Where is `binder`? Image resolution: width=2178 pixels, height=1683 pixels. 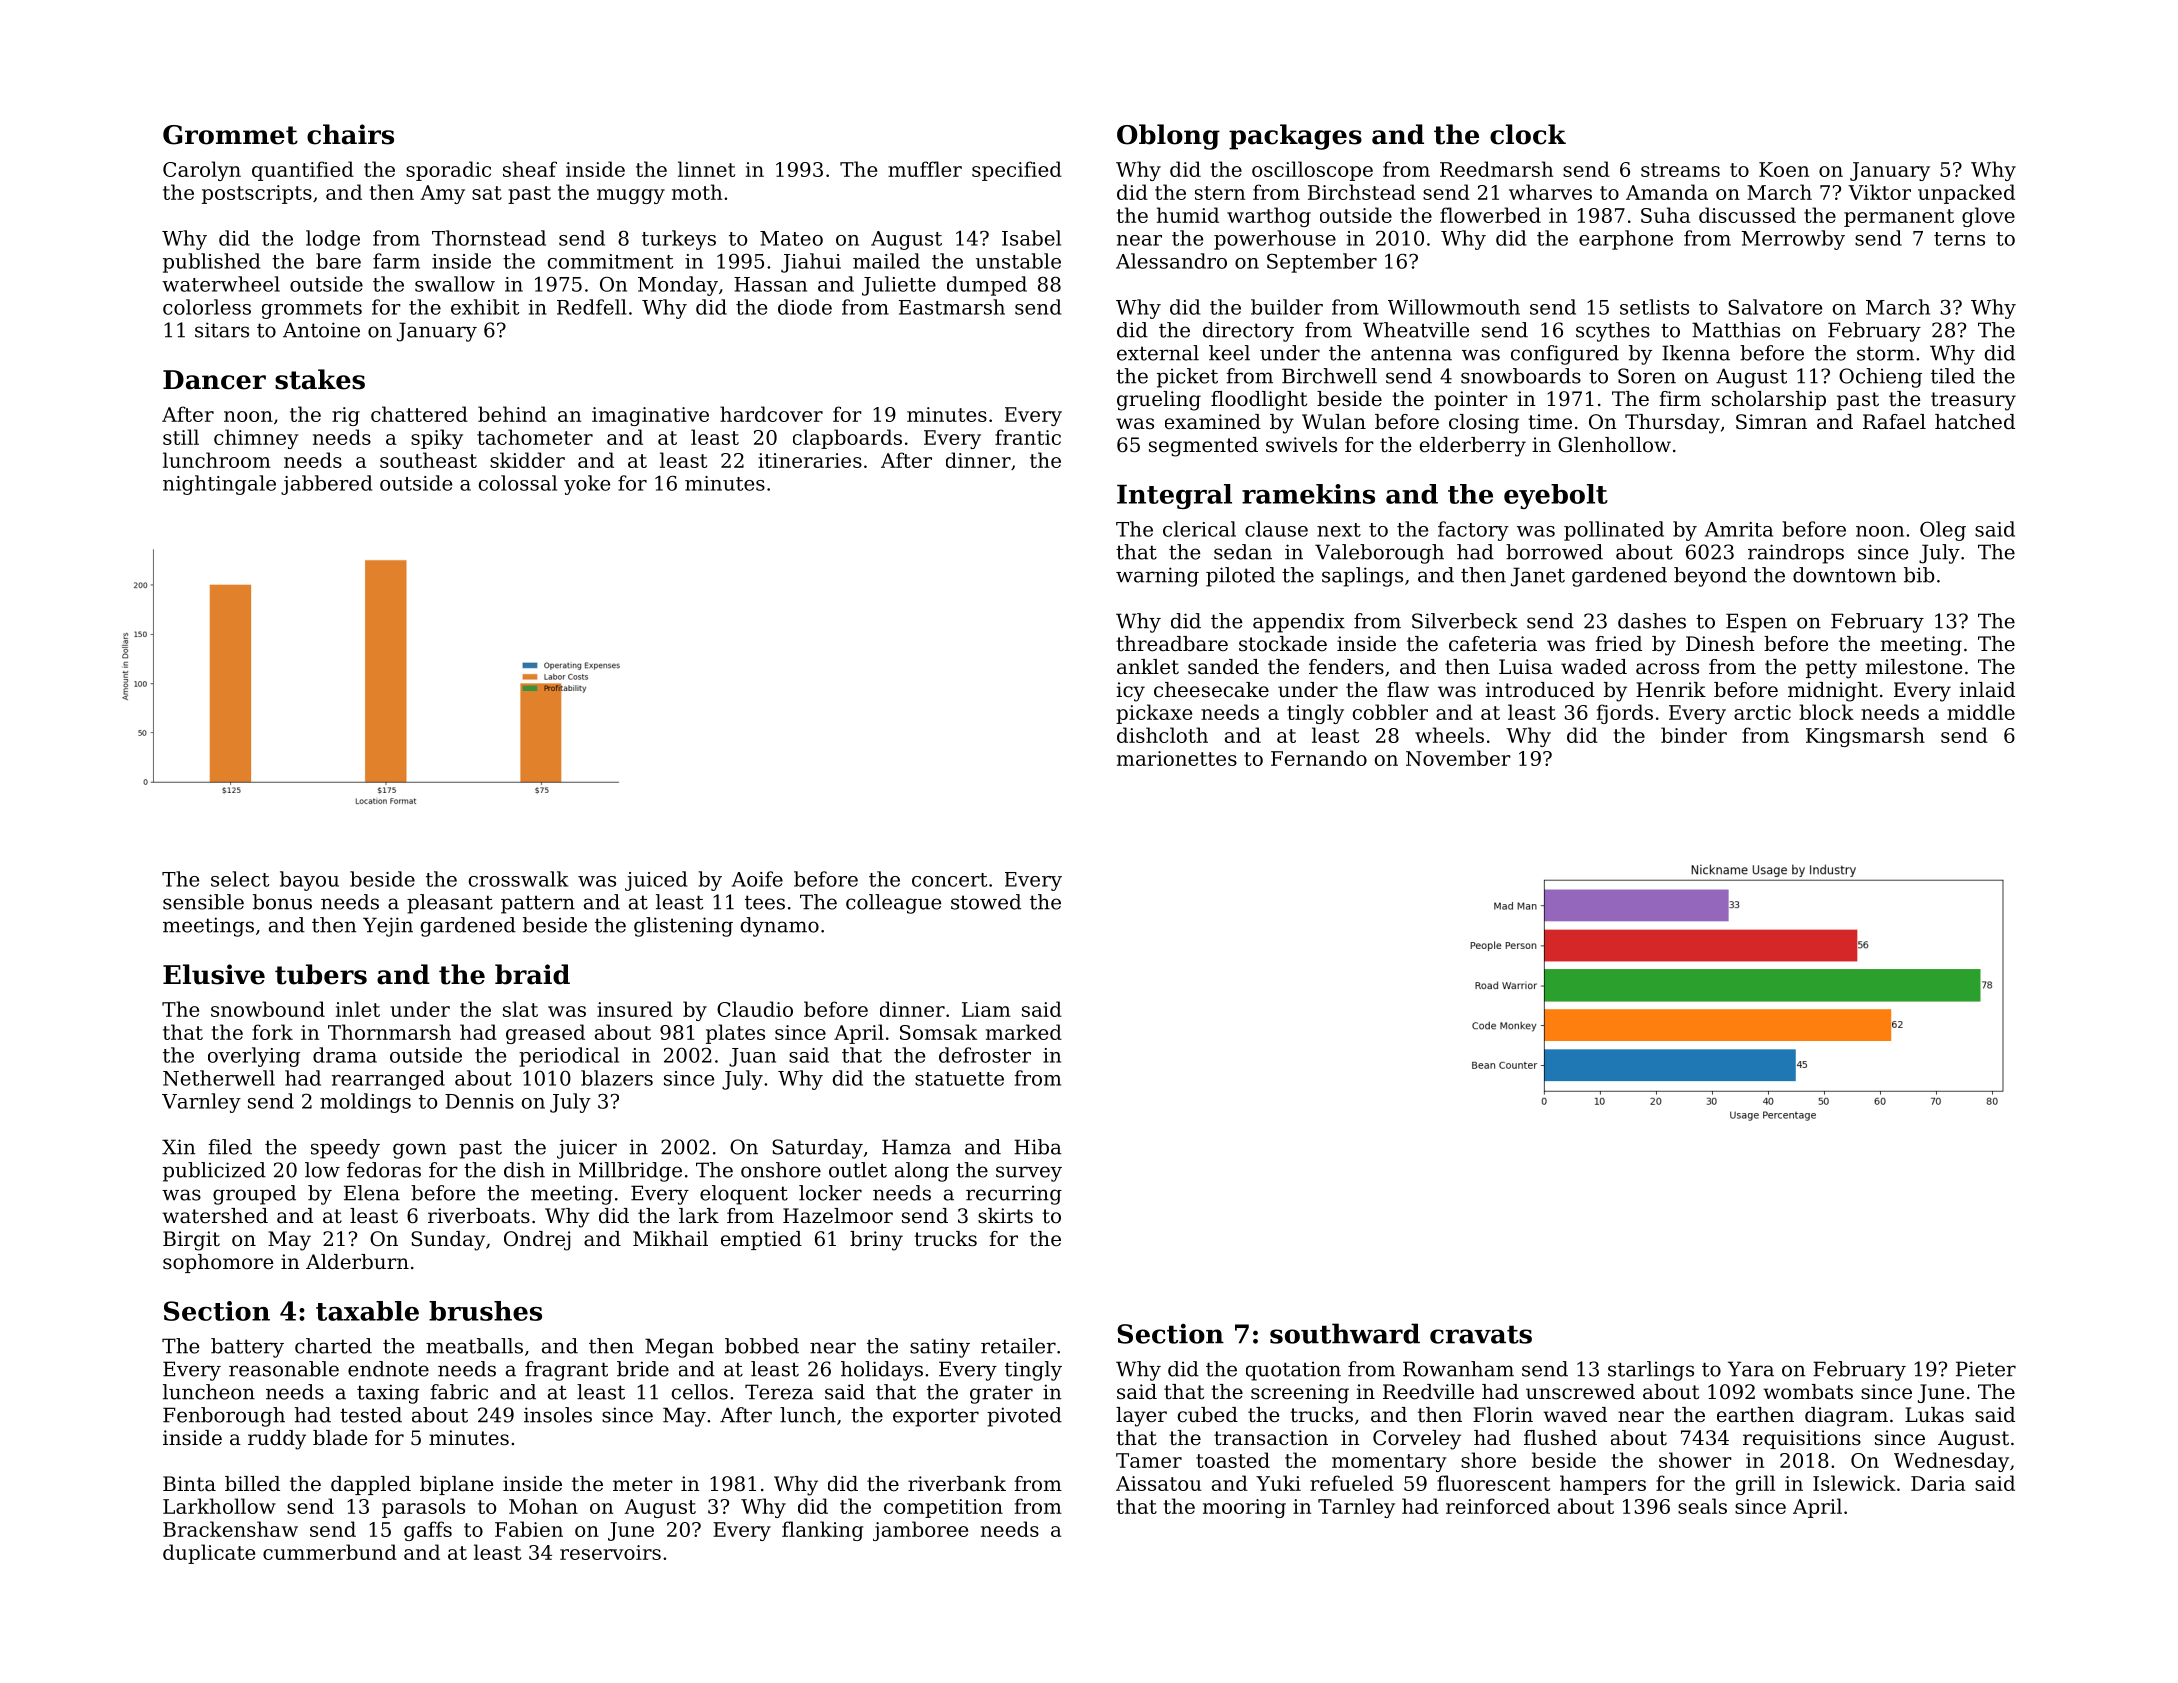
binder is located at coordinates (1694, 735).
